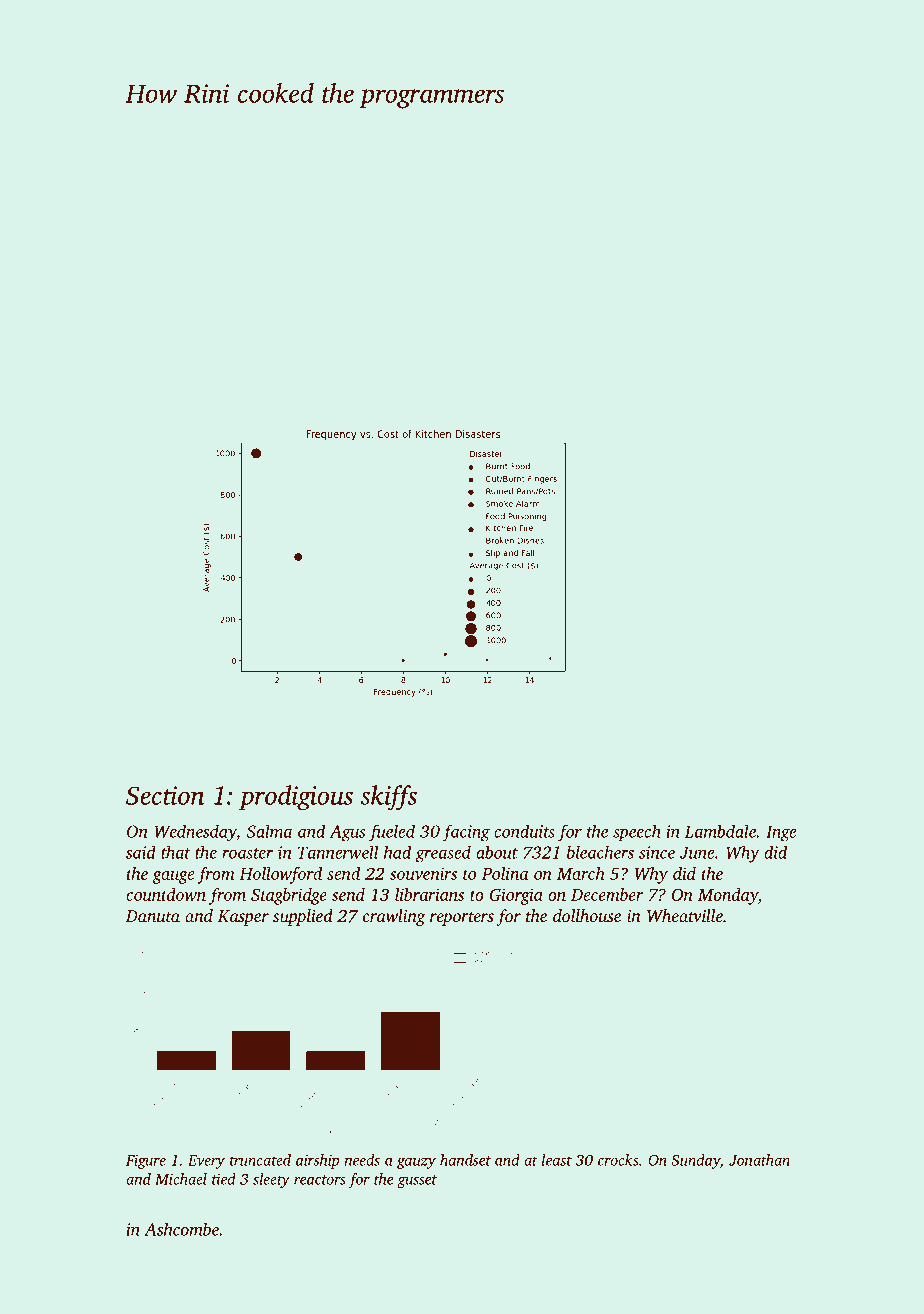 The height and width of the screenshot is (1314, 924). Describe the element at coordinates (618, 1160) in the screenshot. I see `crocks` at that location.
